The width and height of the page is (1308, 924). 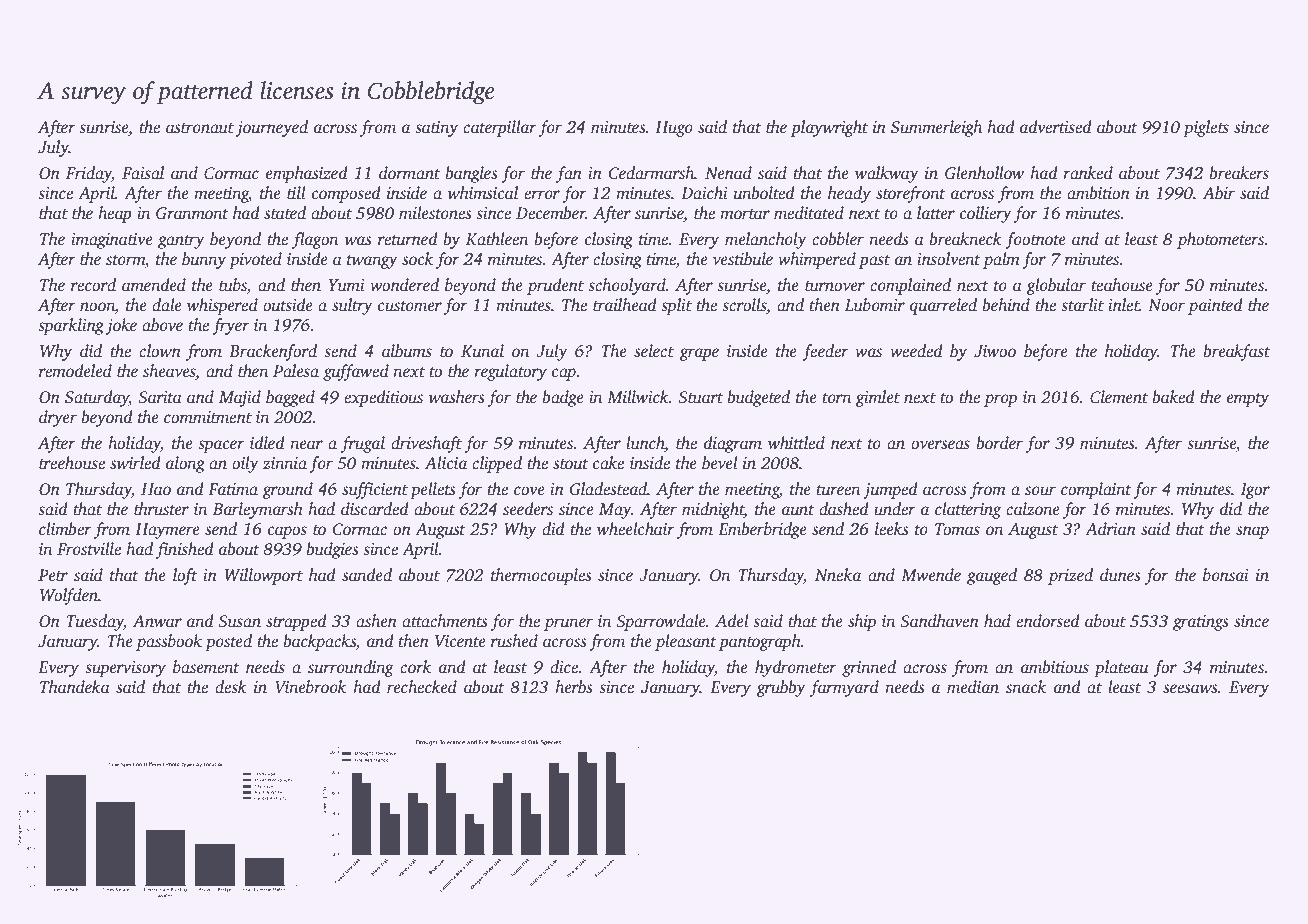 I want to click on guffawed, so click(x=356, y=372).
